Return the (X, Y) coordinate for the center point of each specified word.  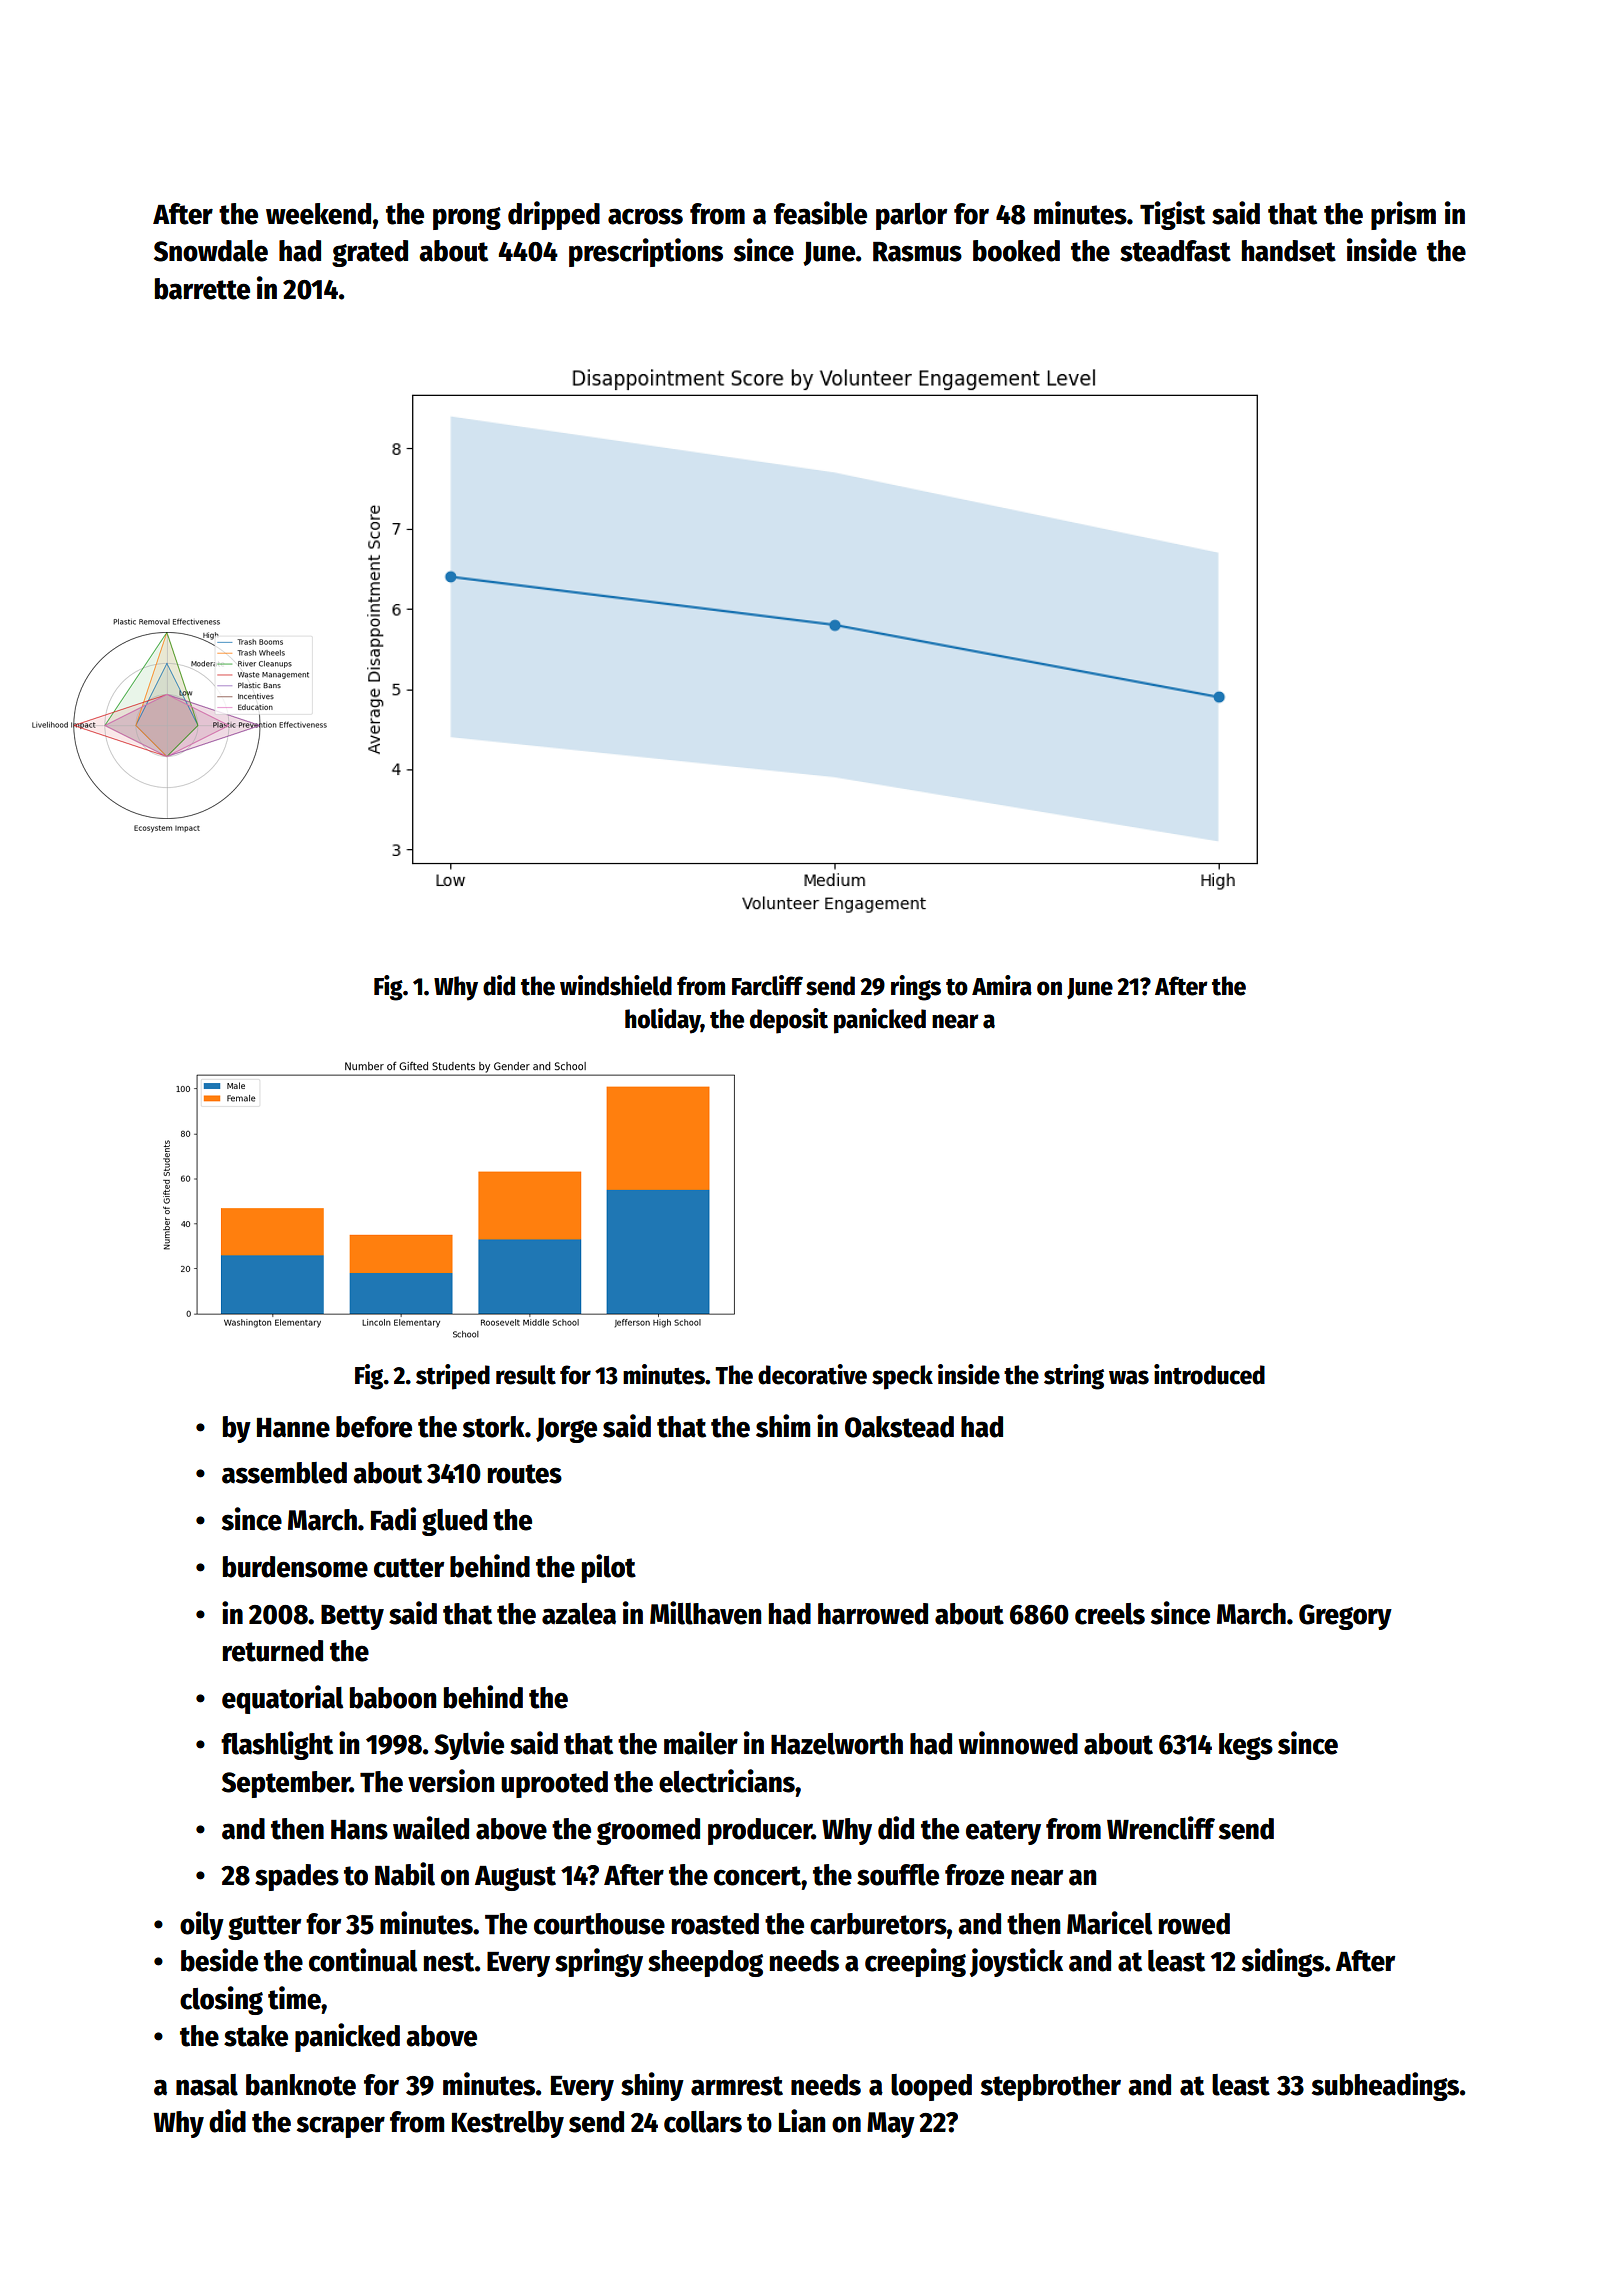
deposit (789, 1021)
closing (221, 2000)
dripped (554, 215)
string (1074, 1377)
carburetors (878, 1924)
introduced (1209, 1374)
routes (525, 1474)
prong (467, 218)
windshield (616, 985)
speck (902, 1377)
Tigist (1172, 215)
